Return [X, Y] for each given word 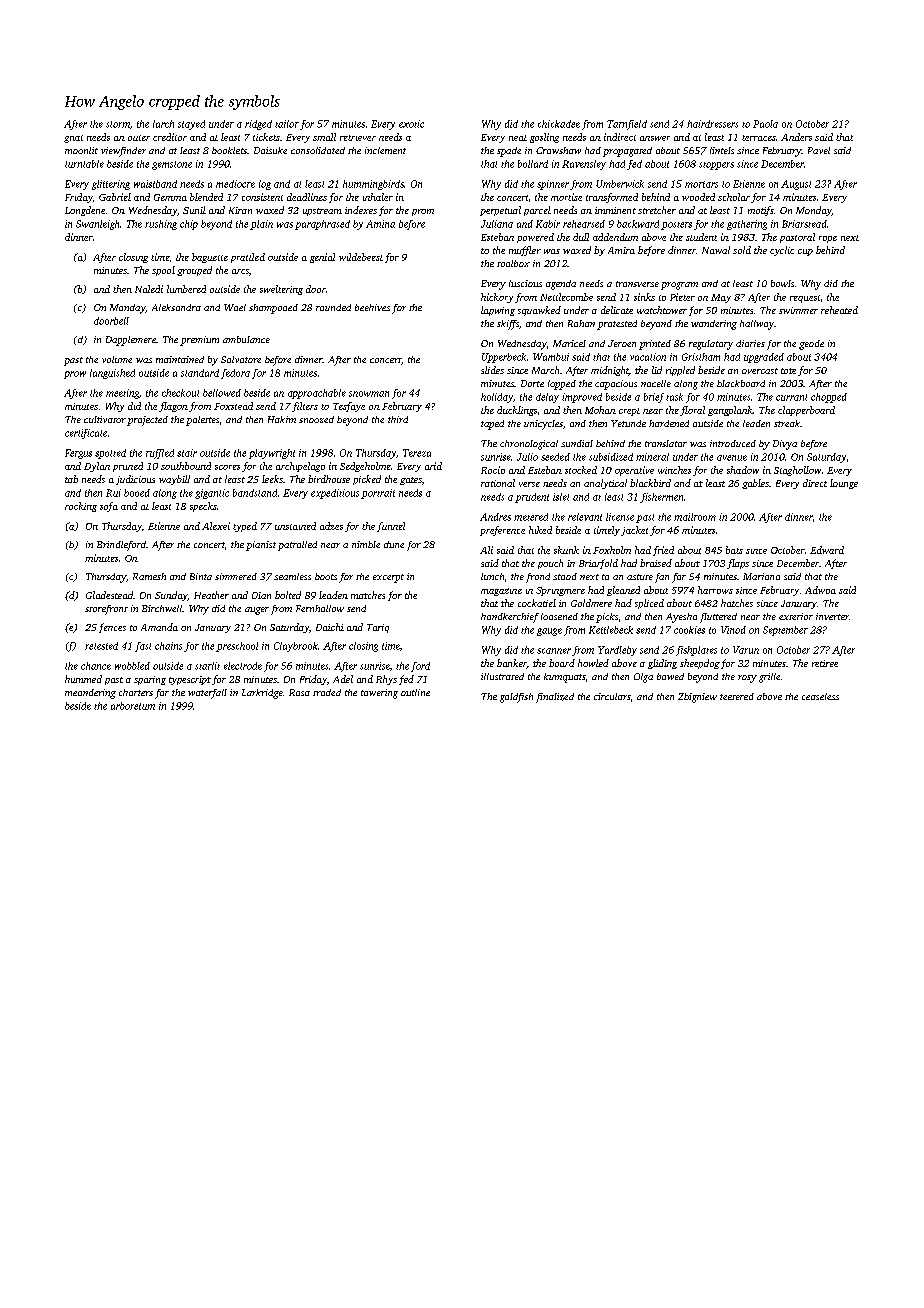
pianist [261, 546]
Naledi [149, 289]
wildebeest [361, 257]
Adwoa [820, 590]
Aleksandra [176, 307]
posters [676, 226]
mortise [566, 197]
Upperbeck [504, 358]
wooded [698, 197]
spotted [110, 454]
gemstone [172, 165]
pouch [550, 564]
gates [411, 481]
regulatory [711, 345]
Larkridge [262, 694]
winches [674, 470]
